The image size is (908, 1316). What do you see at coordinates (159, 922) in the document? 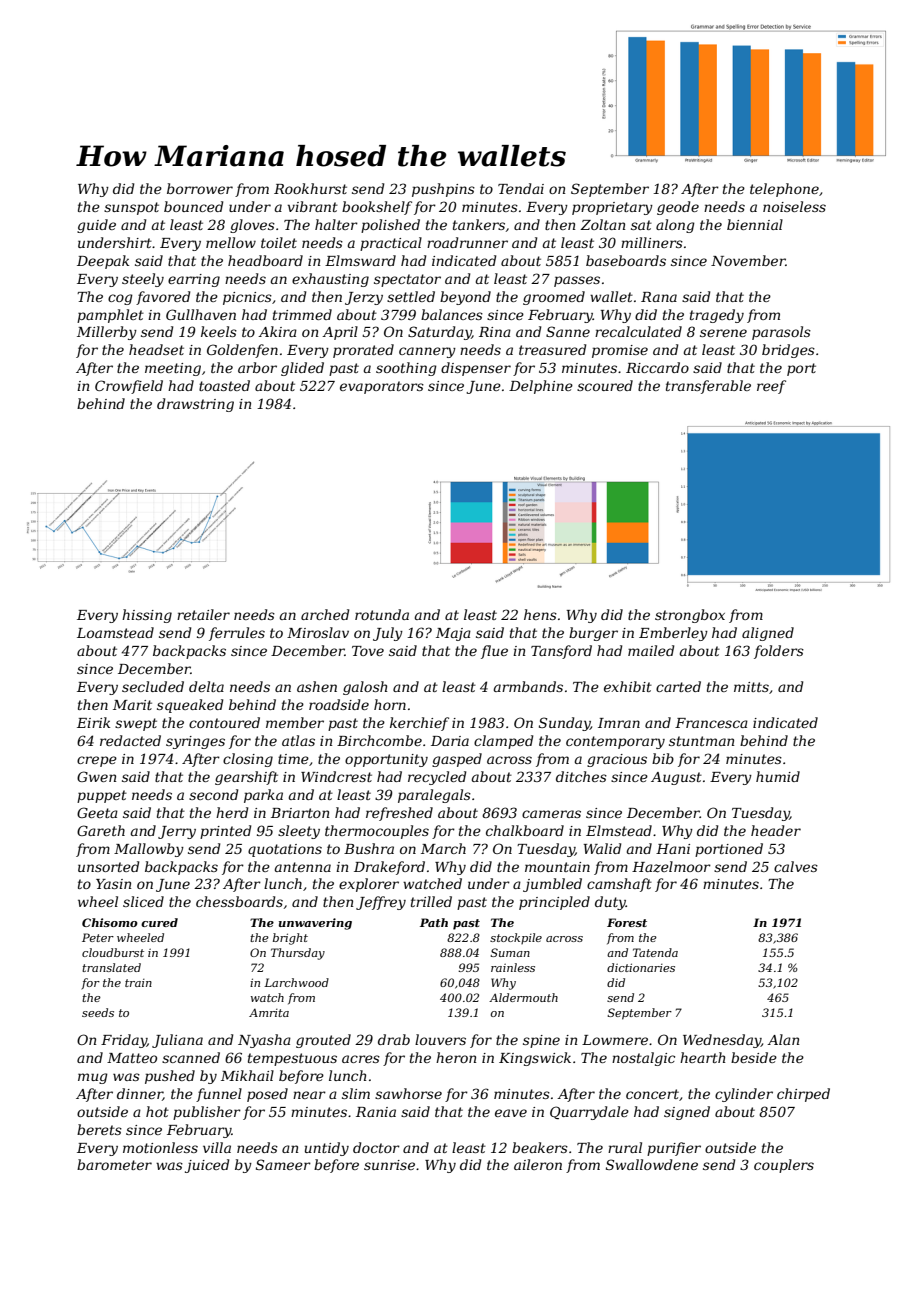
I see `cured` at bounding box center [159, 922].
